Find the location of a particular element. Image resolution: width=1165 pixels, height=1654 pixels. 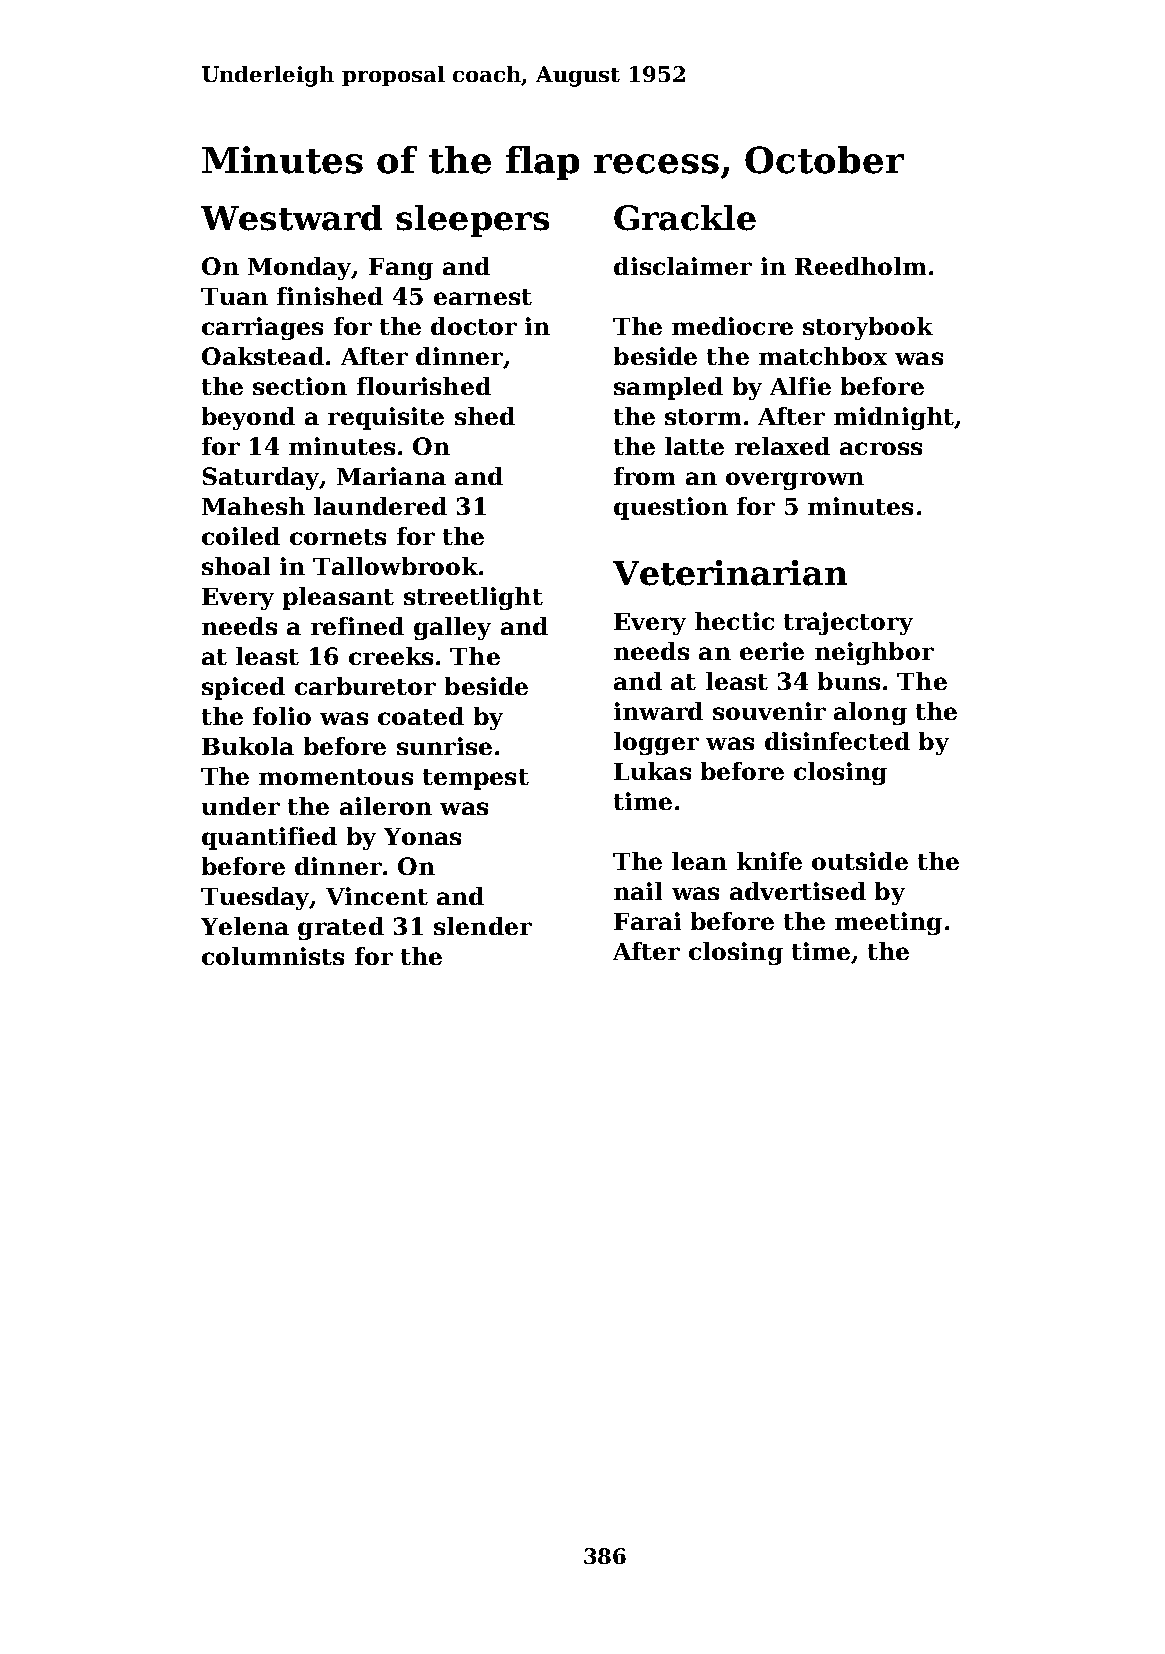

across is located at coordinates (881, 448).
